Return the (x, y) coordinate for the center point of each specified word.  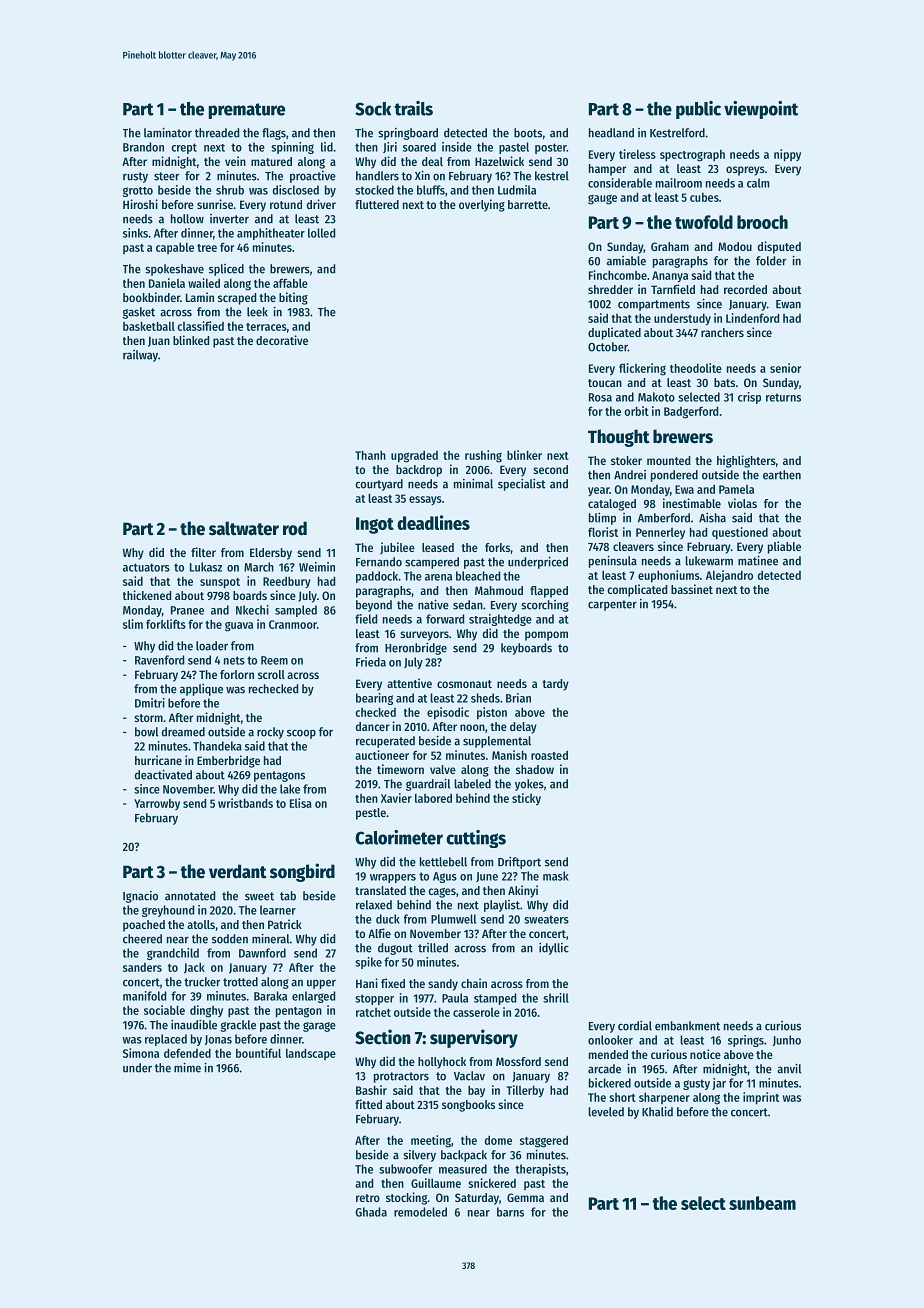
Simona (141, 1053)
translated (380, 890)
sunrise (215, 204)
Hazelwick (499, 161)
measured (463, 1169)
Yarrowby (157, 804)
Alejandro (729, 576)
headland (611, 133)
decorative (282, 340)
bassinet (692, 589)
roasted (549, 755)
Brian (518, 698)
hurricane (158, 760)
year (599, 491)
